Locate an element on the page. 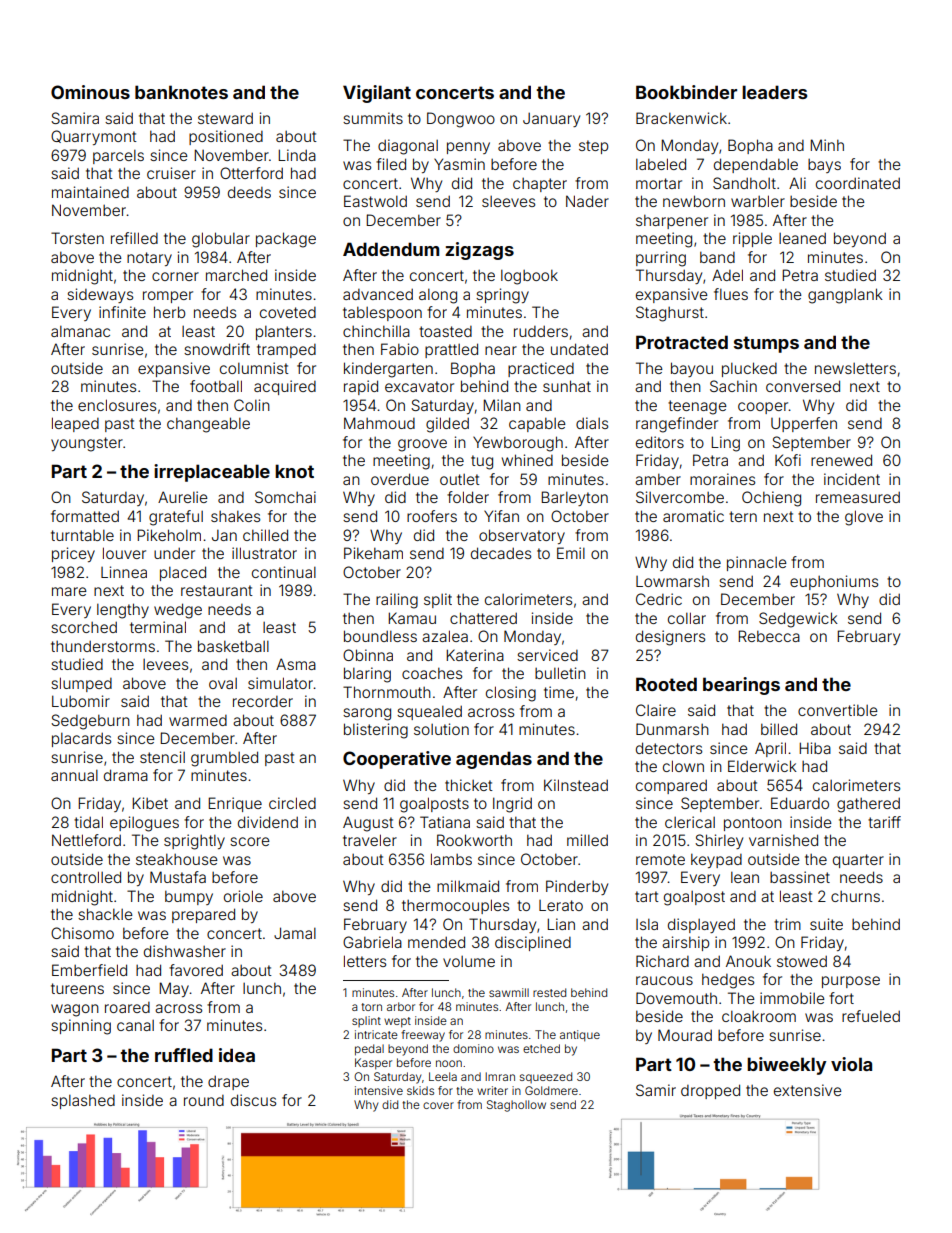 The image size is (952, 1233). tablespoon is located at coordinates (382, 314).
